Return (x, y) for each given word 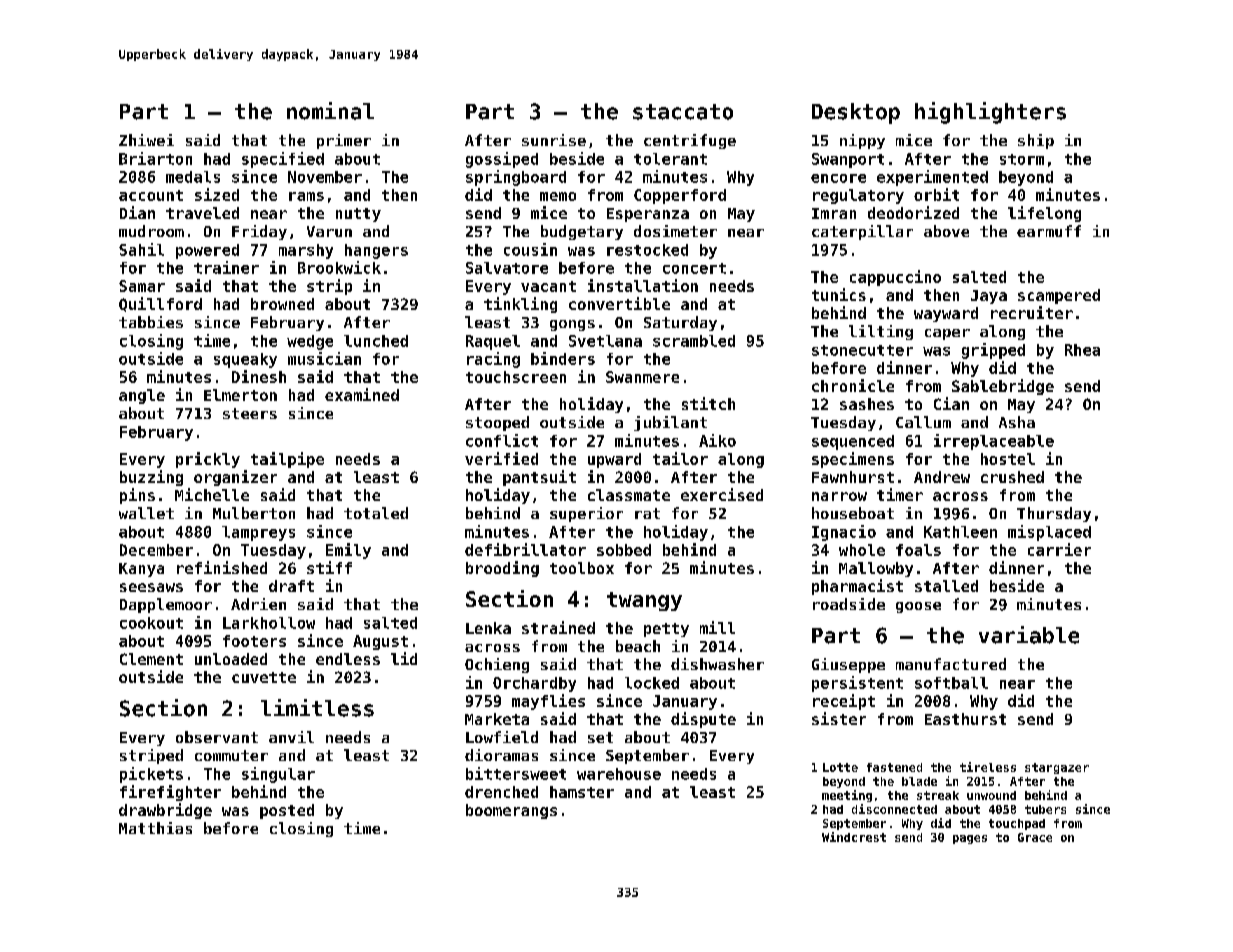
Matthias (155, 828)
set (600, 737)
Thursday (1054, 514)
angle (142, 396)
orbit (936, 194)
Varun (329, 231)
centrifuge (690, 141)
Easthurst (965, 719)
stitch (708, 403)
